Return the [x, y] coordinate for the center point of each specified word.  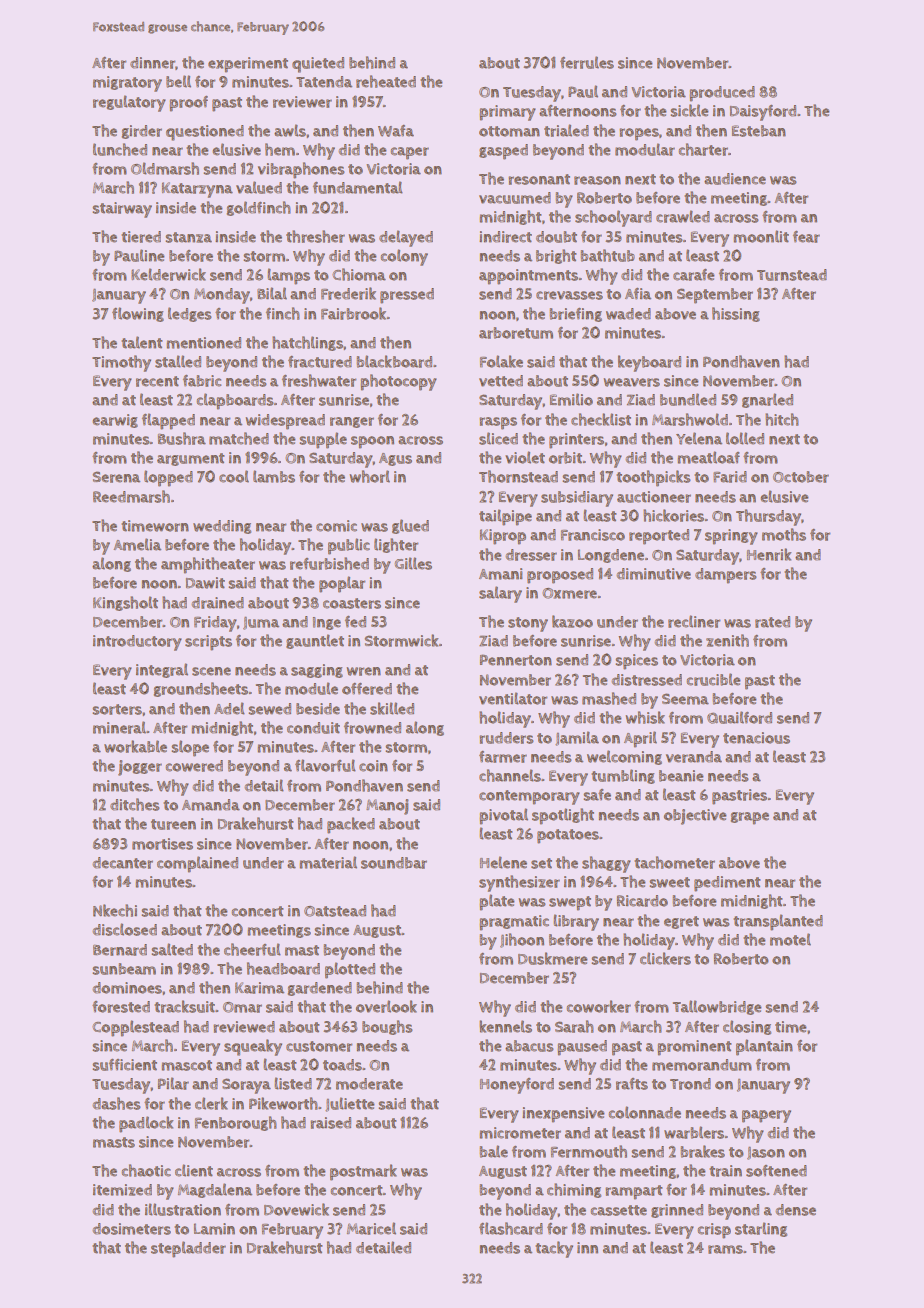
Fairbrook [353, 313]
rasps [498, 423]
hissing [736, 314]
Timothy [121, 363]
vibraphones [301, 170]
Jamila [577, 738]
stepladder [188, 1249]
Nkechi [115, 910]
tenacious [756, 738]
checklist [601, 419]
